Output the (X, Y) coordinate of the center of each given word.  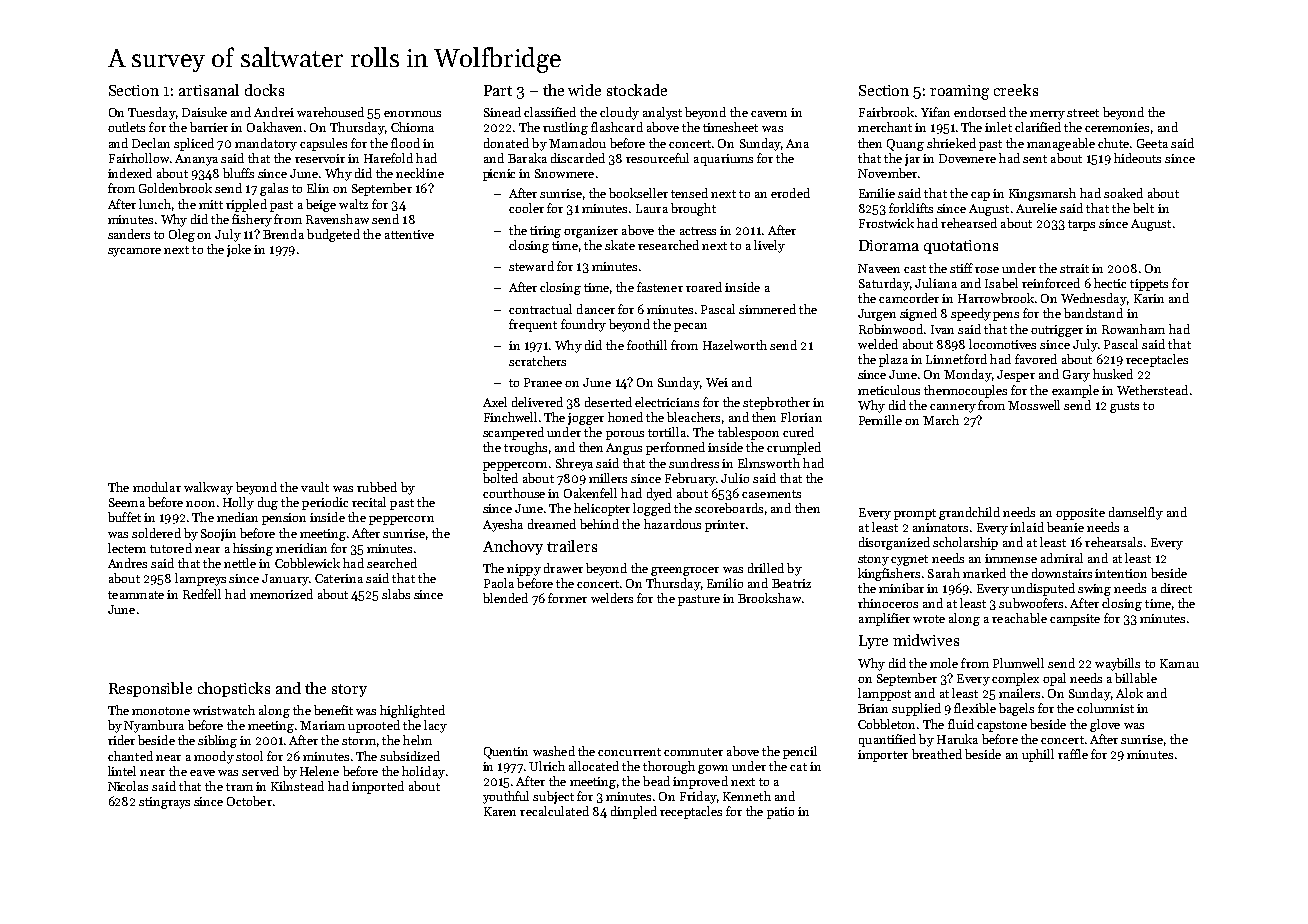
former (567, 598)
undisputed (1043, 589)
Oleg (182, 235)
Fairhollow (139, 158)
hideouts (1137, 158)
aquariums (723, 160)
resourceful (657, 158)
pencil (800, 752)
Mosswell (1034, 405)
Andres (127, 563)
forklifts (911, 208)
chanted (130, 756)
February (690, 479)
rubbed (377, 487)
